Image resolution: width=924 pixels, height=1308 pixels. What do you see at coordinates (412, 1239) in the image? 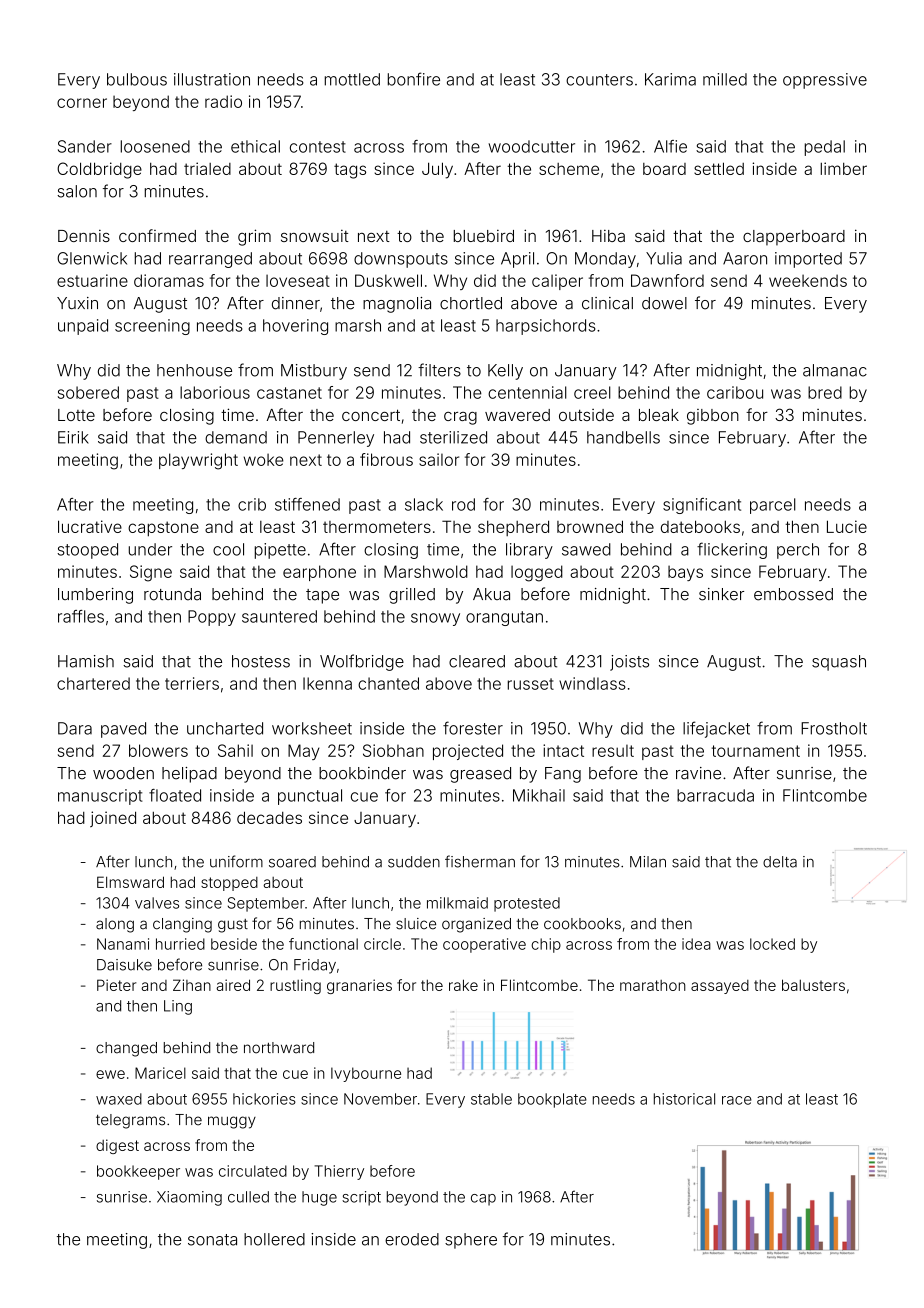
I see `eroded` at bounding box center [412, 1239].
